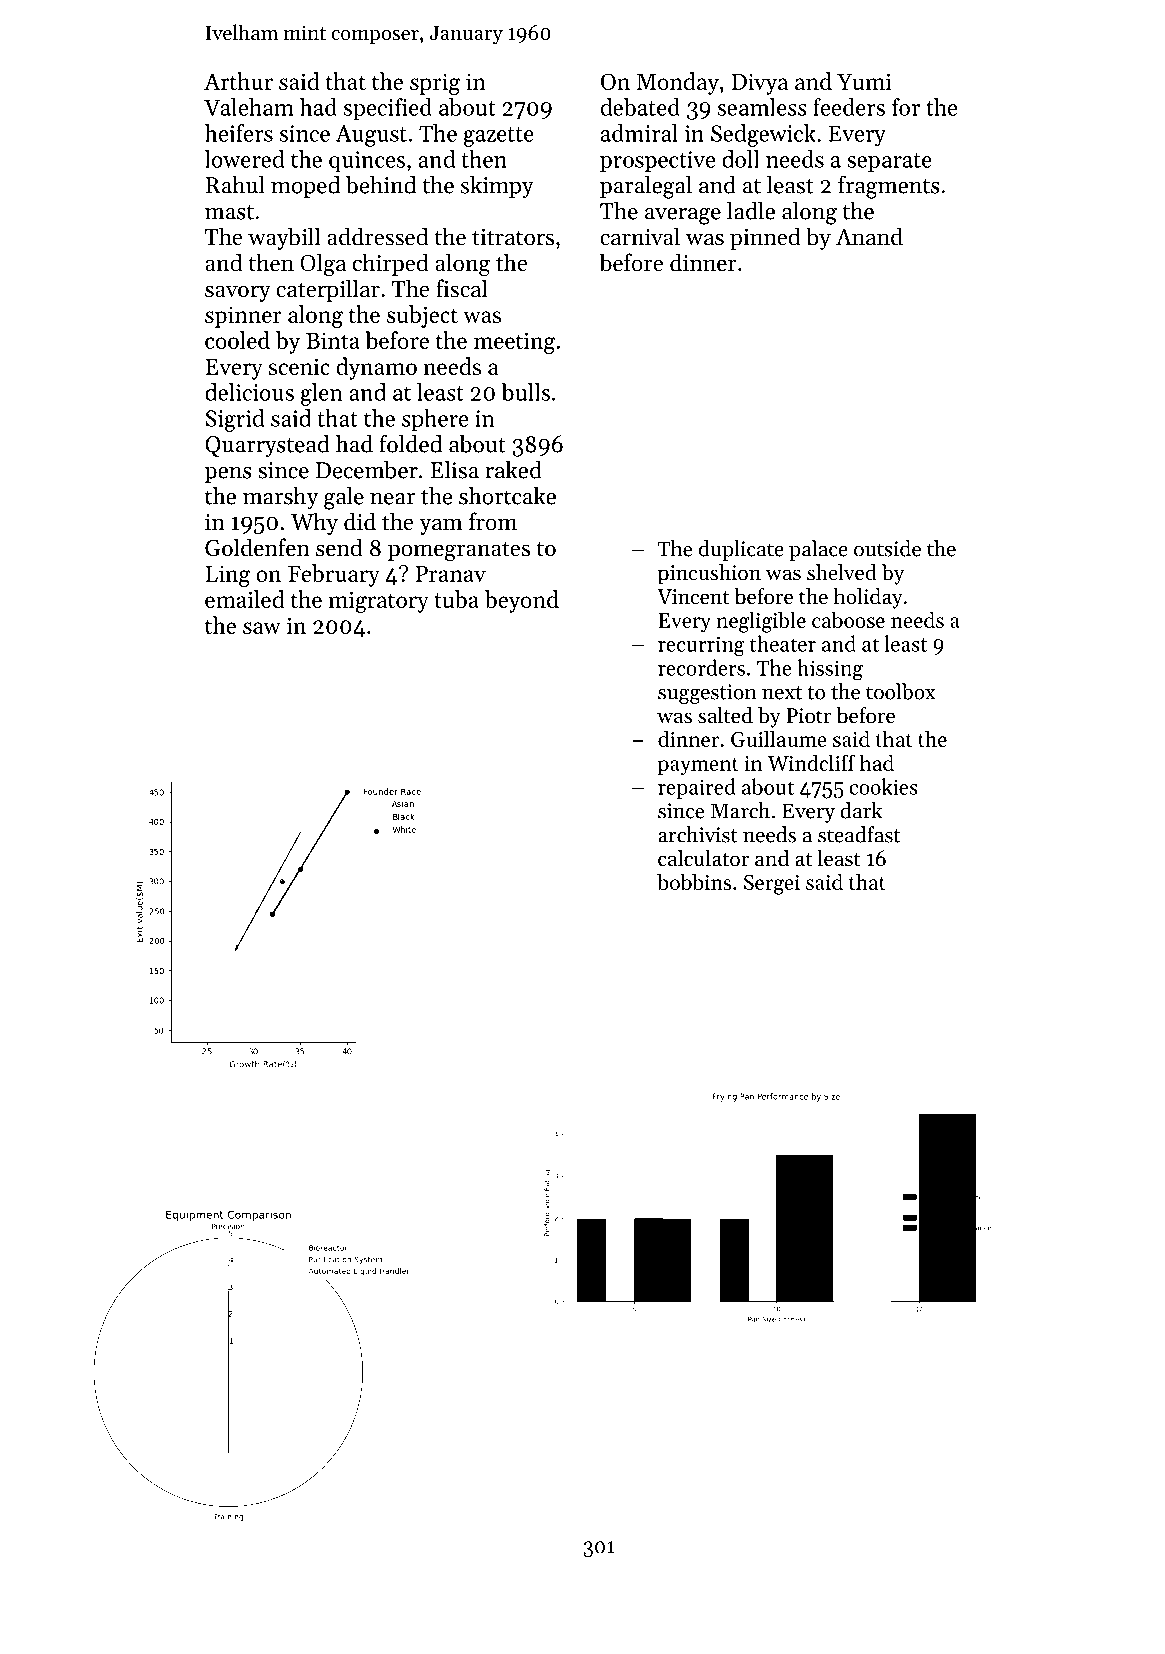 The image size is (1165, 1654). I want to click on delicious, so click(250, 392).
